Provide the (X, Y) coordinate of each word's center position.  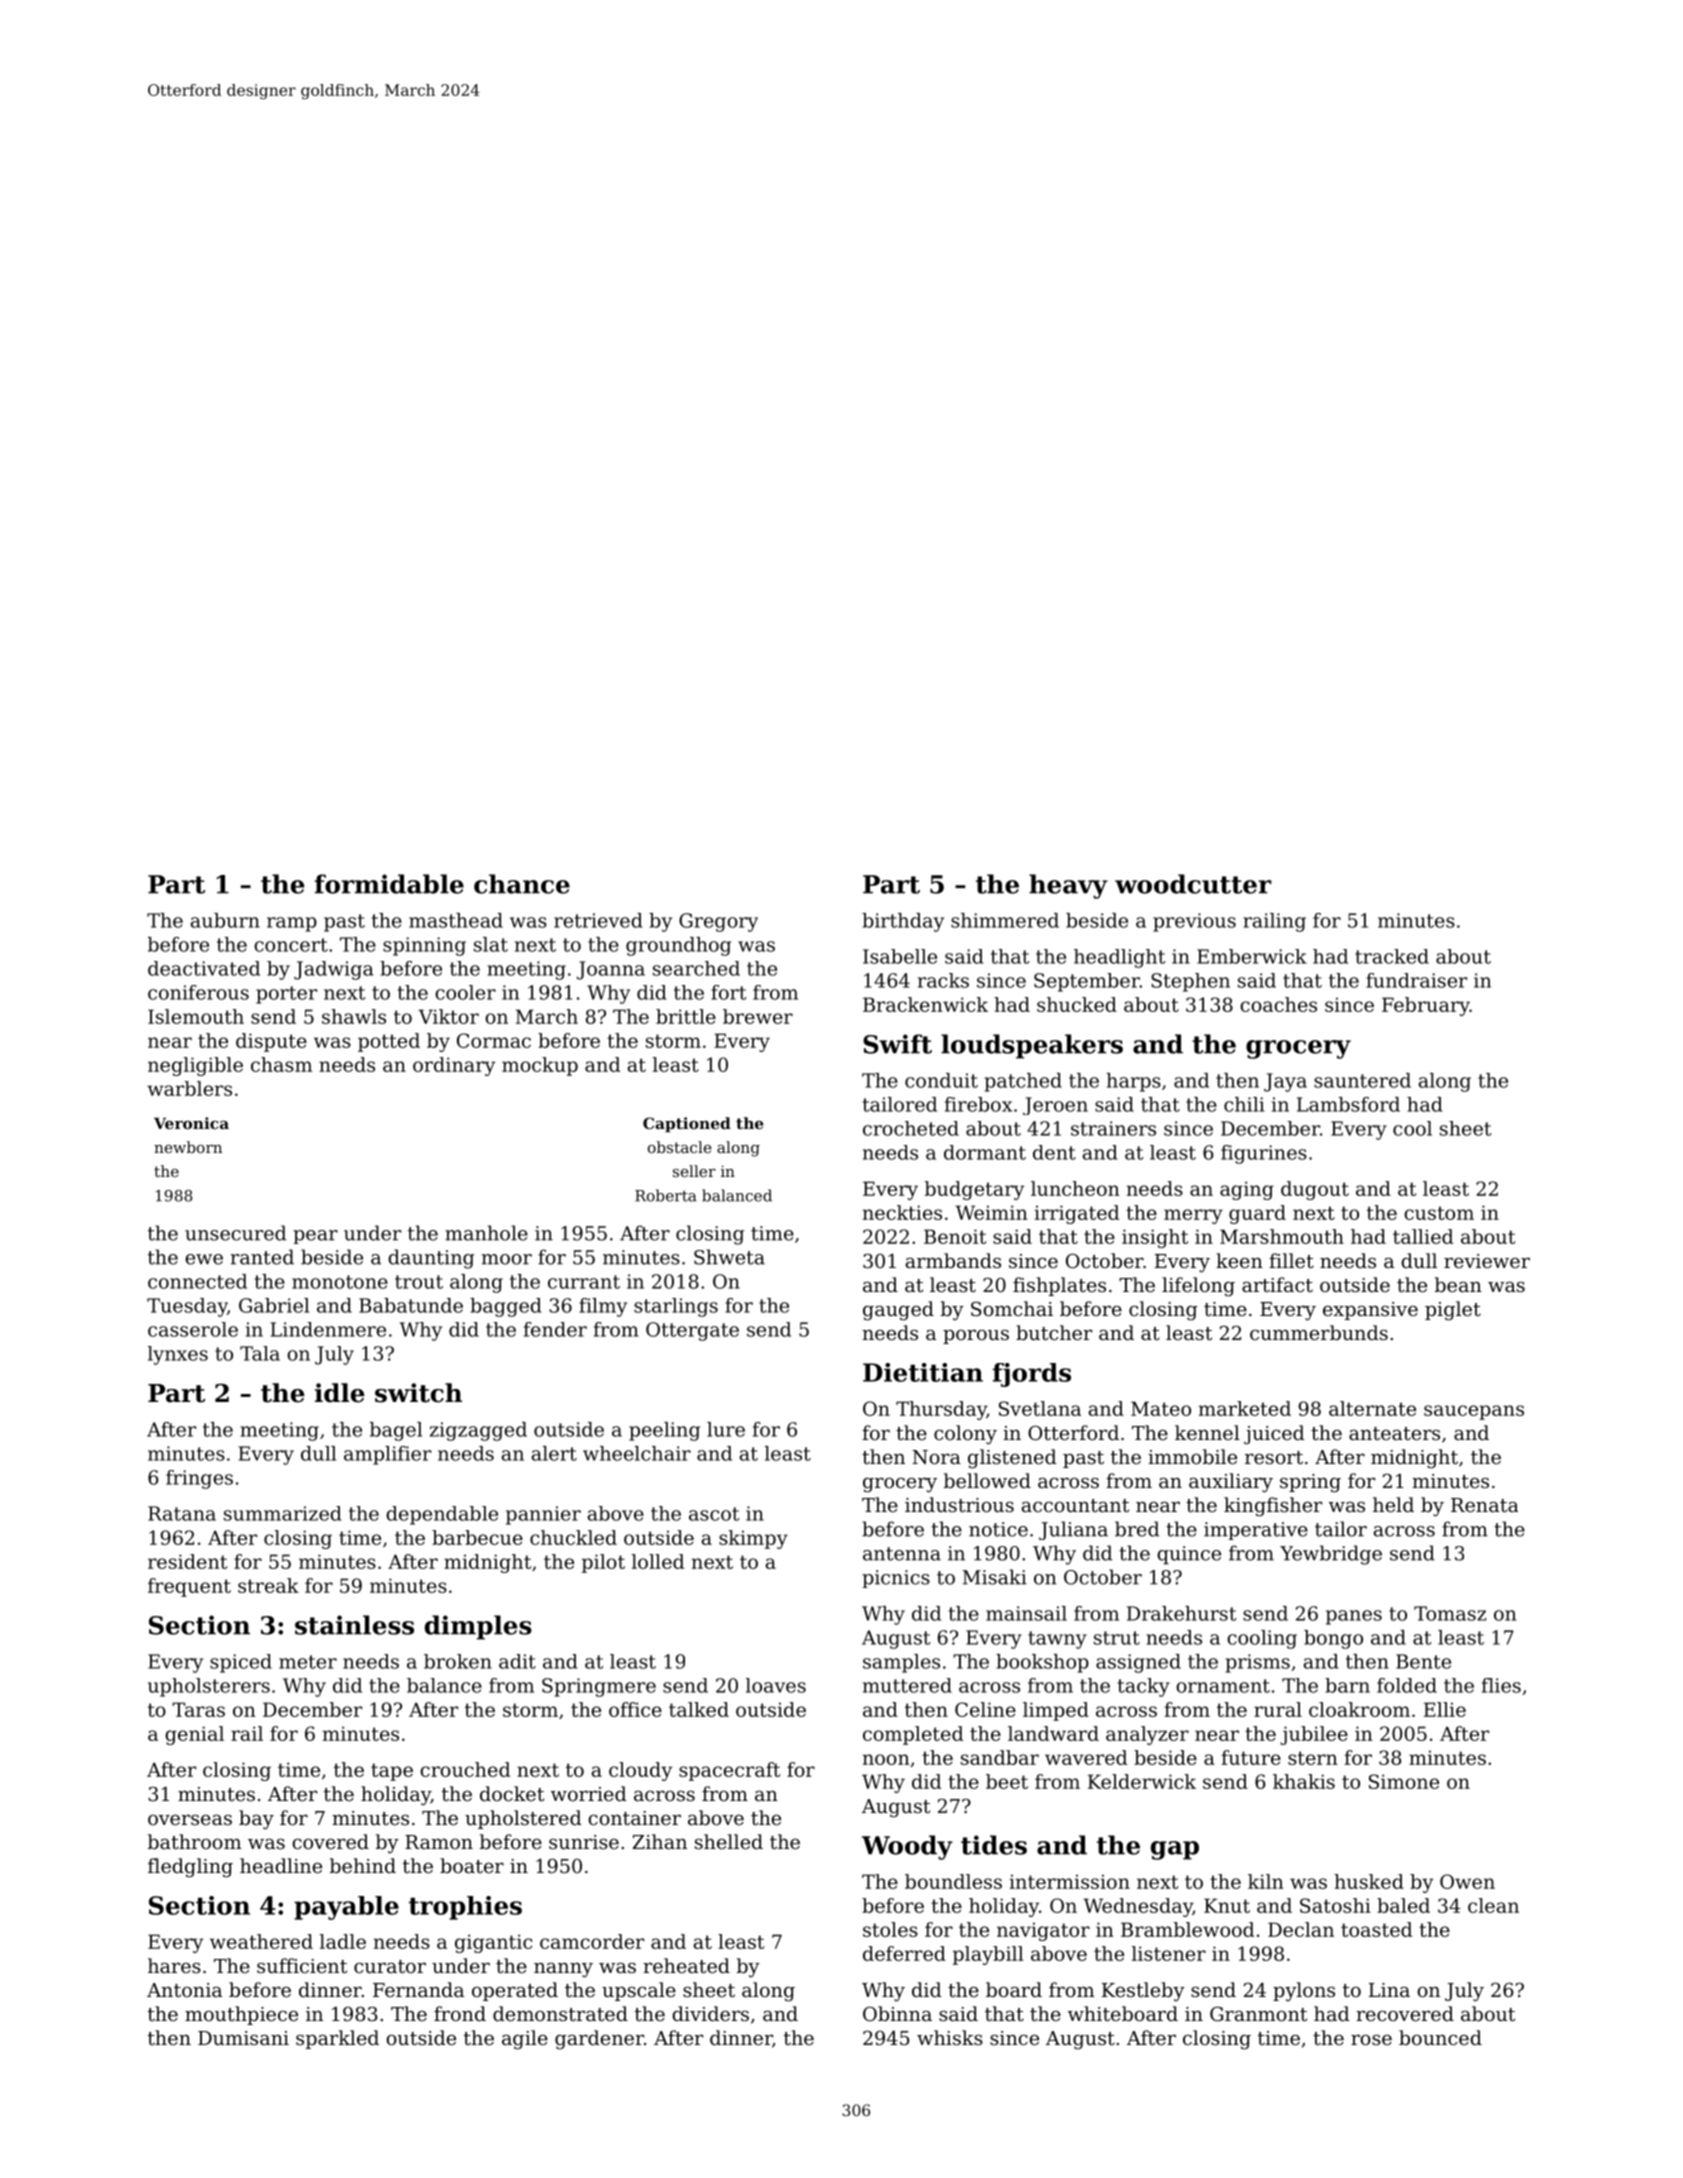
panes (1354, 1617)
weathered (261, 1941)
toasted (1376, 1929)
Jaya (1285, 1082)
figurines (1264, 1154)
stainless (354, 1625)
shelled (729, 1841)
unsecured (235, 1233)
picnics (896, 1579)
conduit (941, 1080)
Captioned (687, 1124)
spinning (424, 946)
